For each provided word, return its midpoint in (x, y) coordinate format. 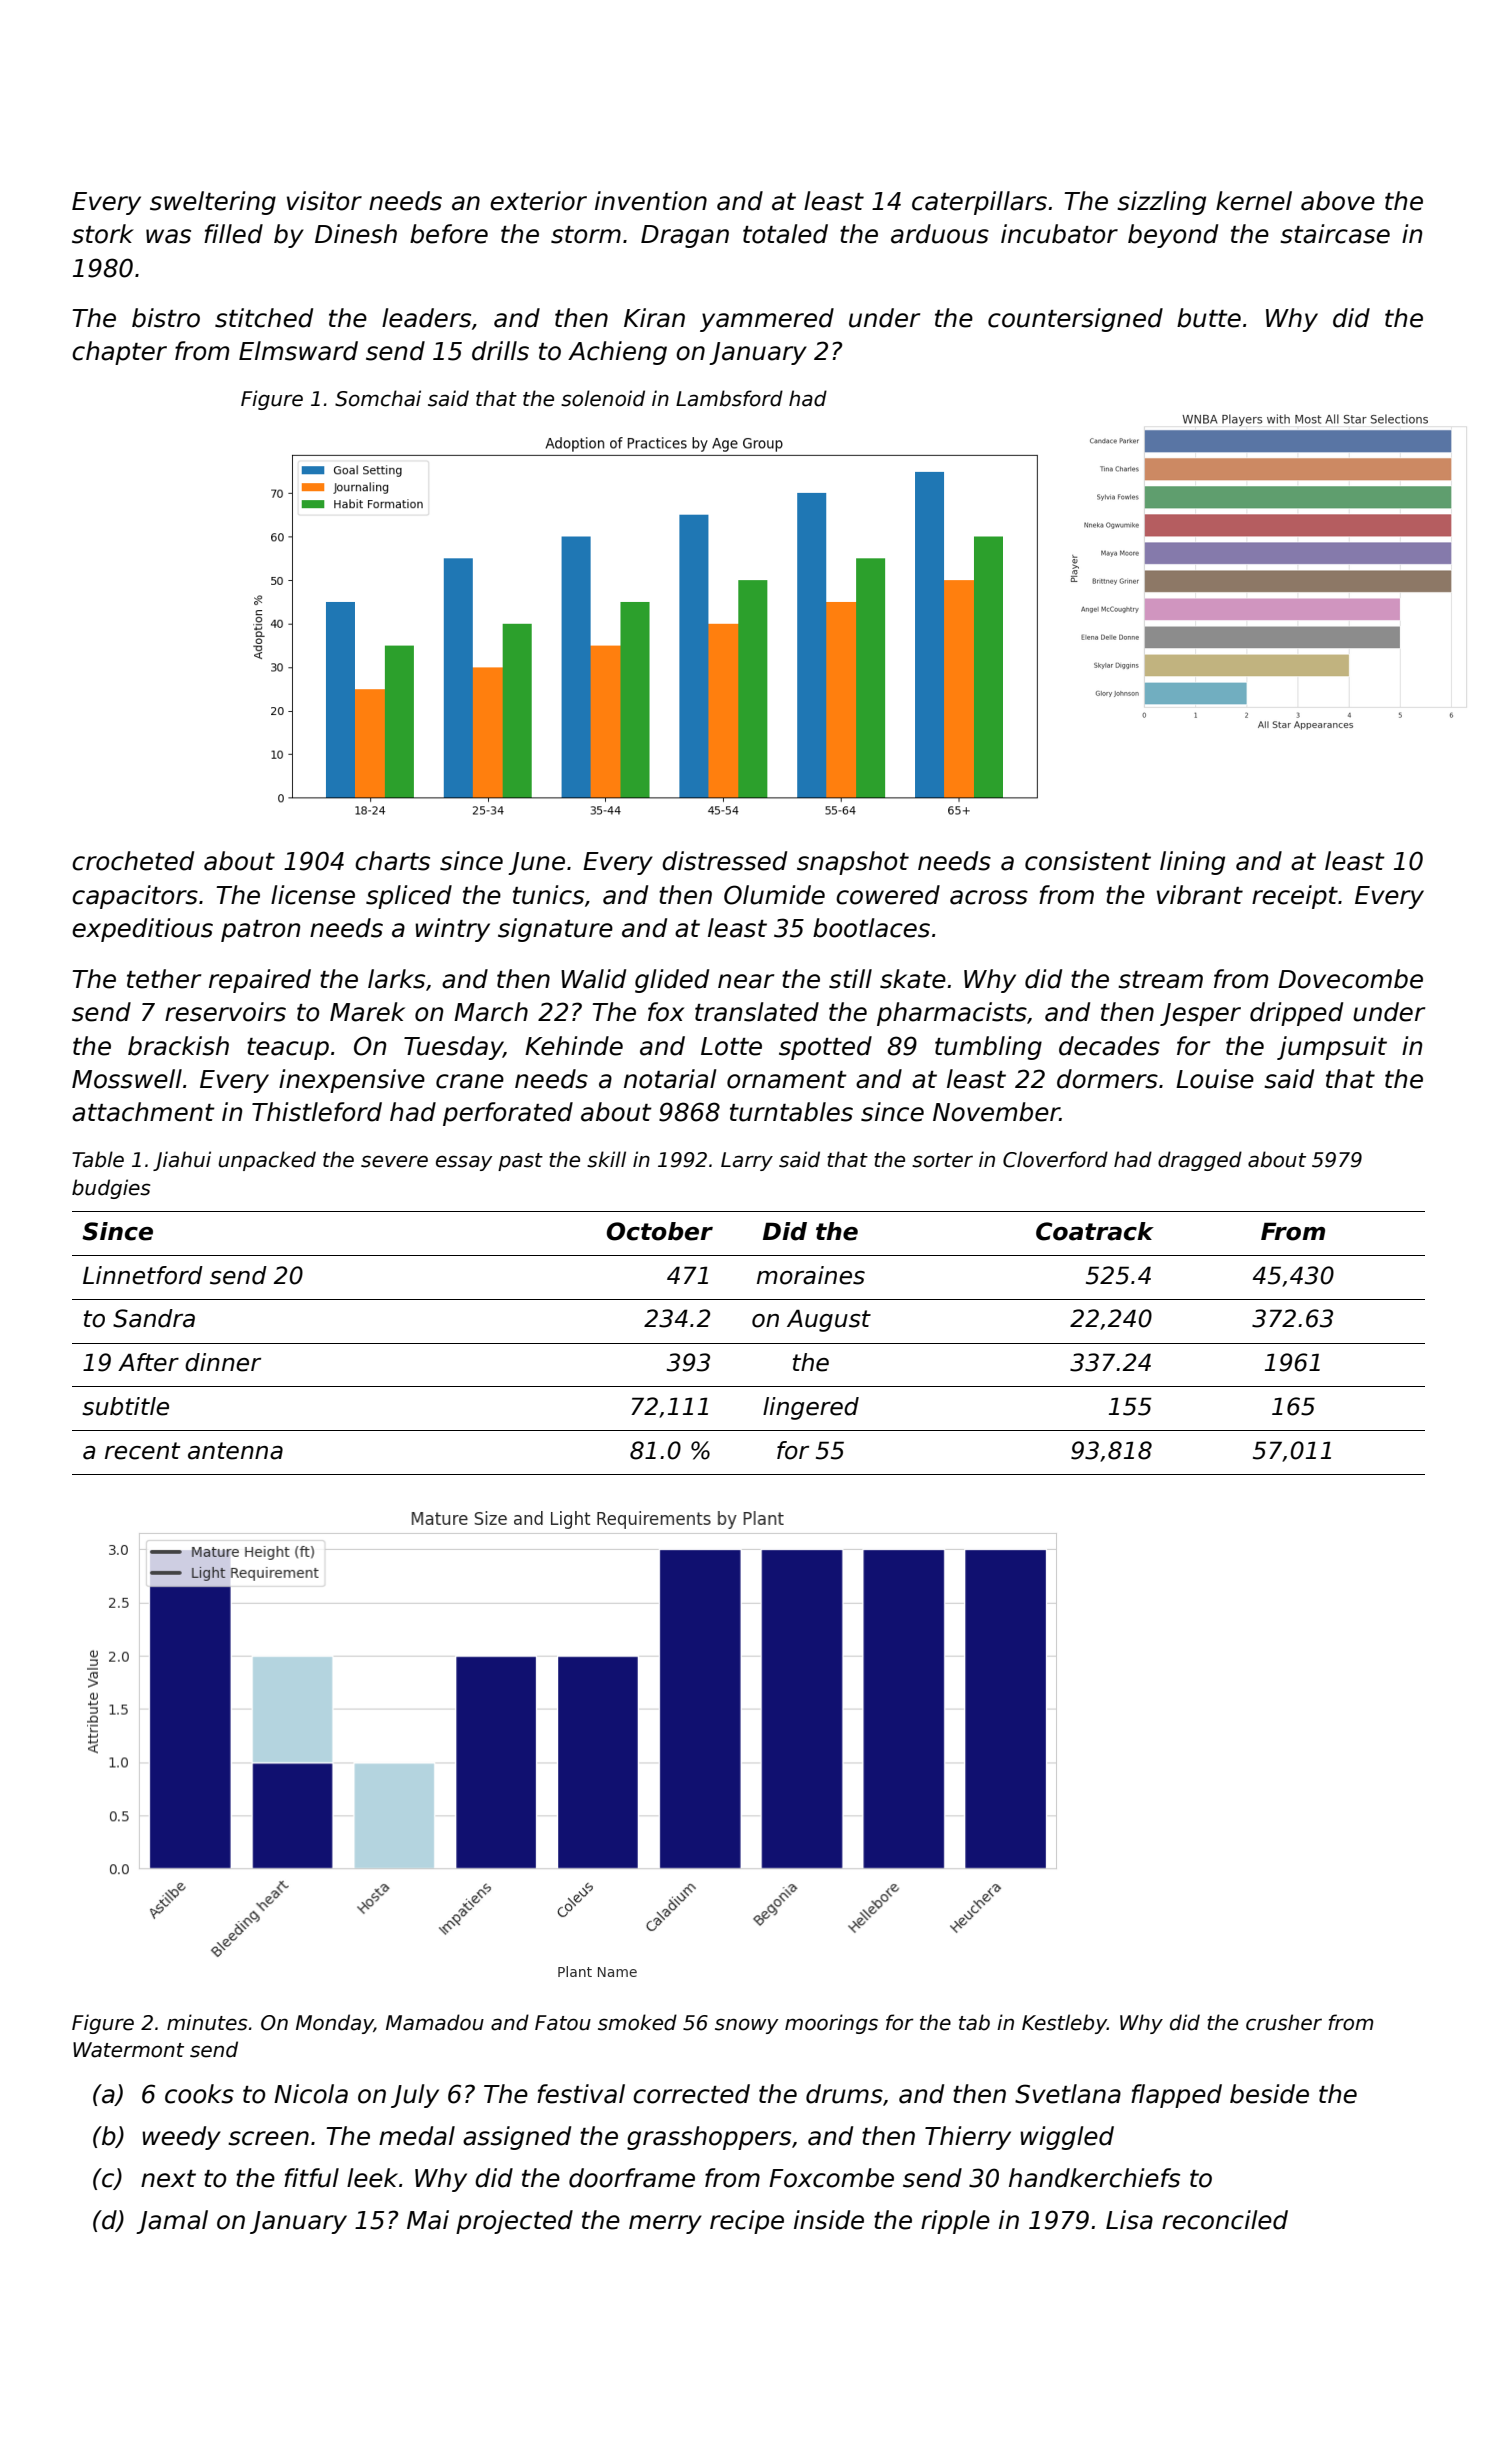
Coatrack (1095, 1231)
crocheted (133, 861)
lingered (811, 1408)
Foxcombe (831, 2178)
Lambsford (729, 398)
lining (1192, 863)
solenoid (603, 398)
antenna (235, 1451)
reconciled (1225, 2220)
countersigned (1075, 320)
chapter (119, 353)
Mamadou (435, 2022)
